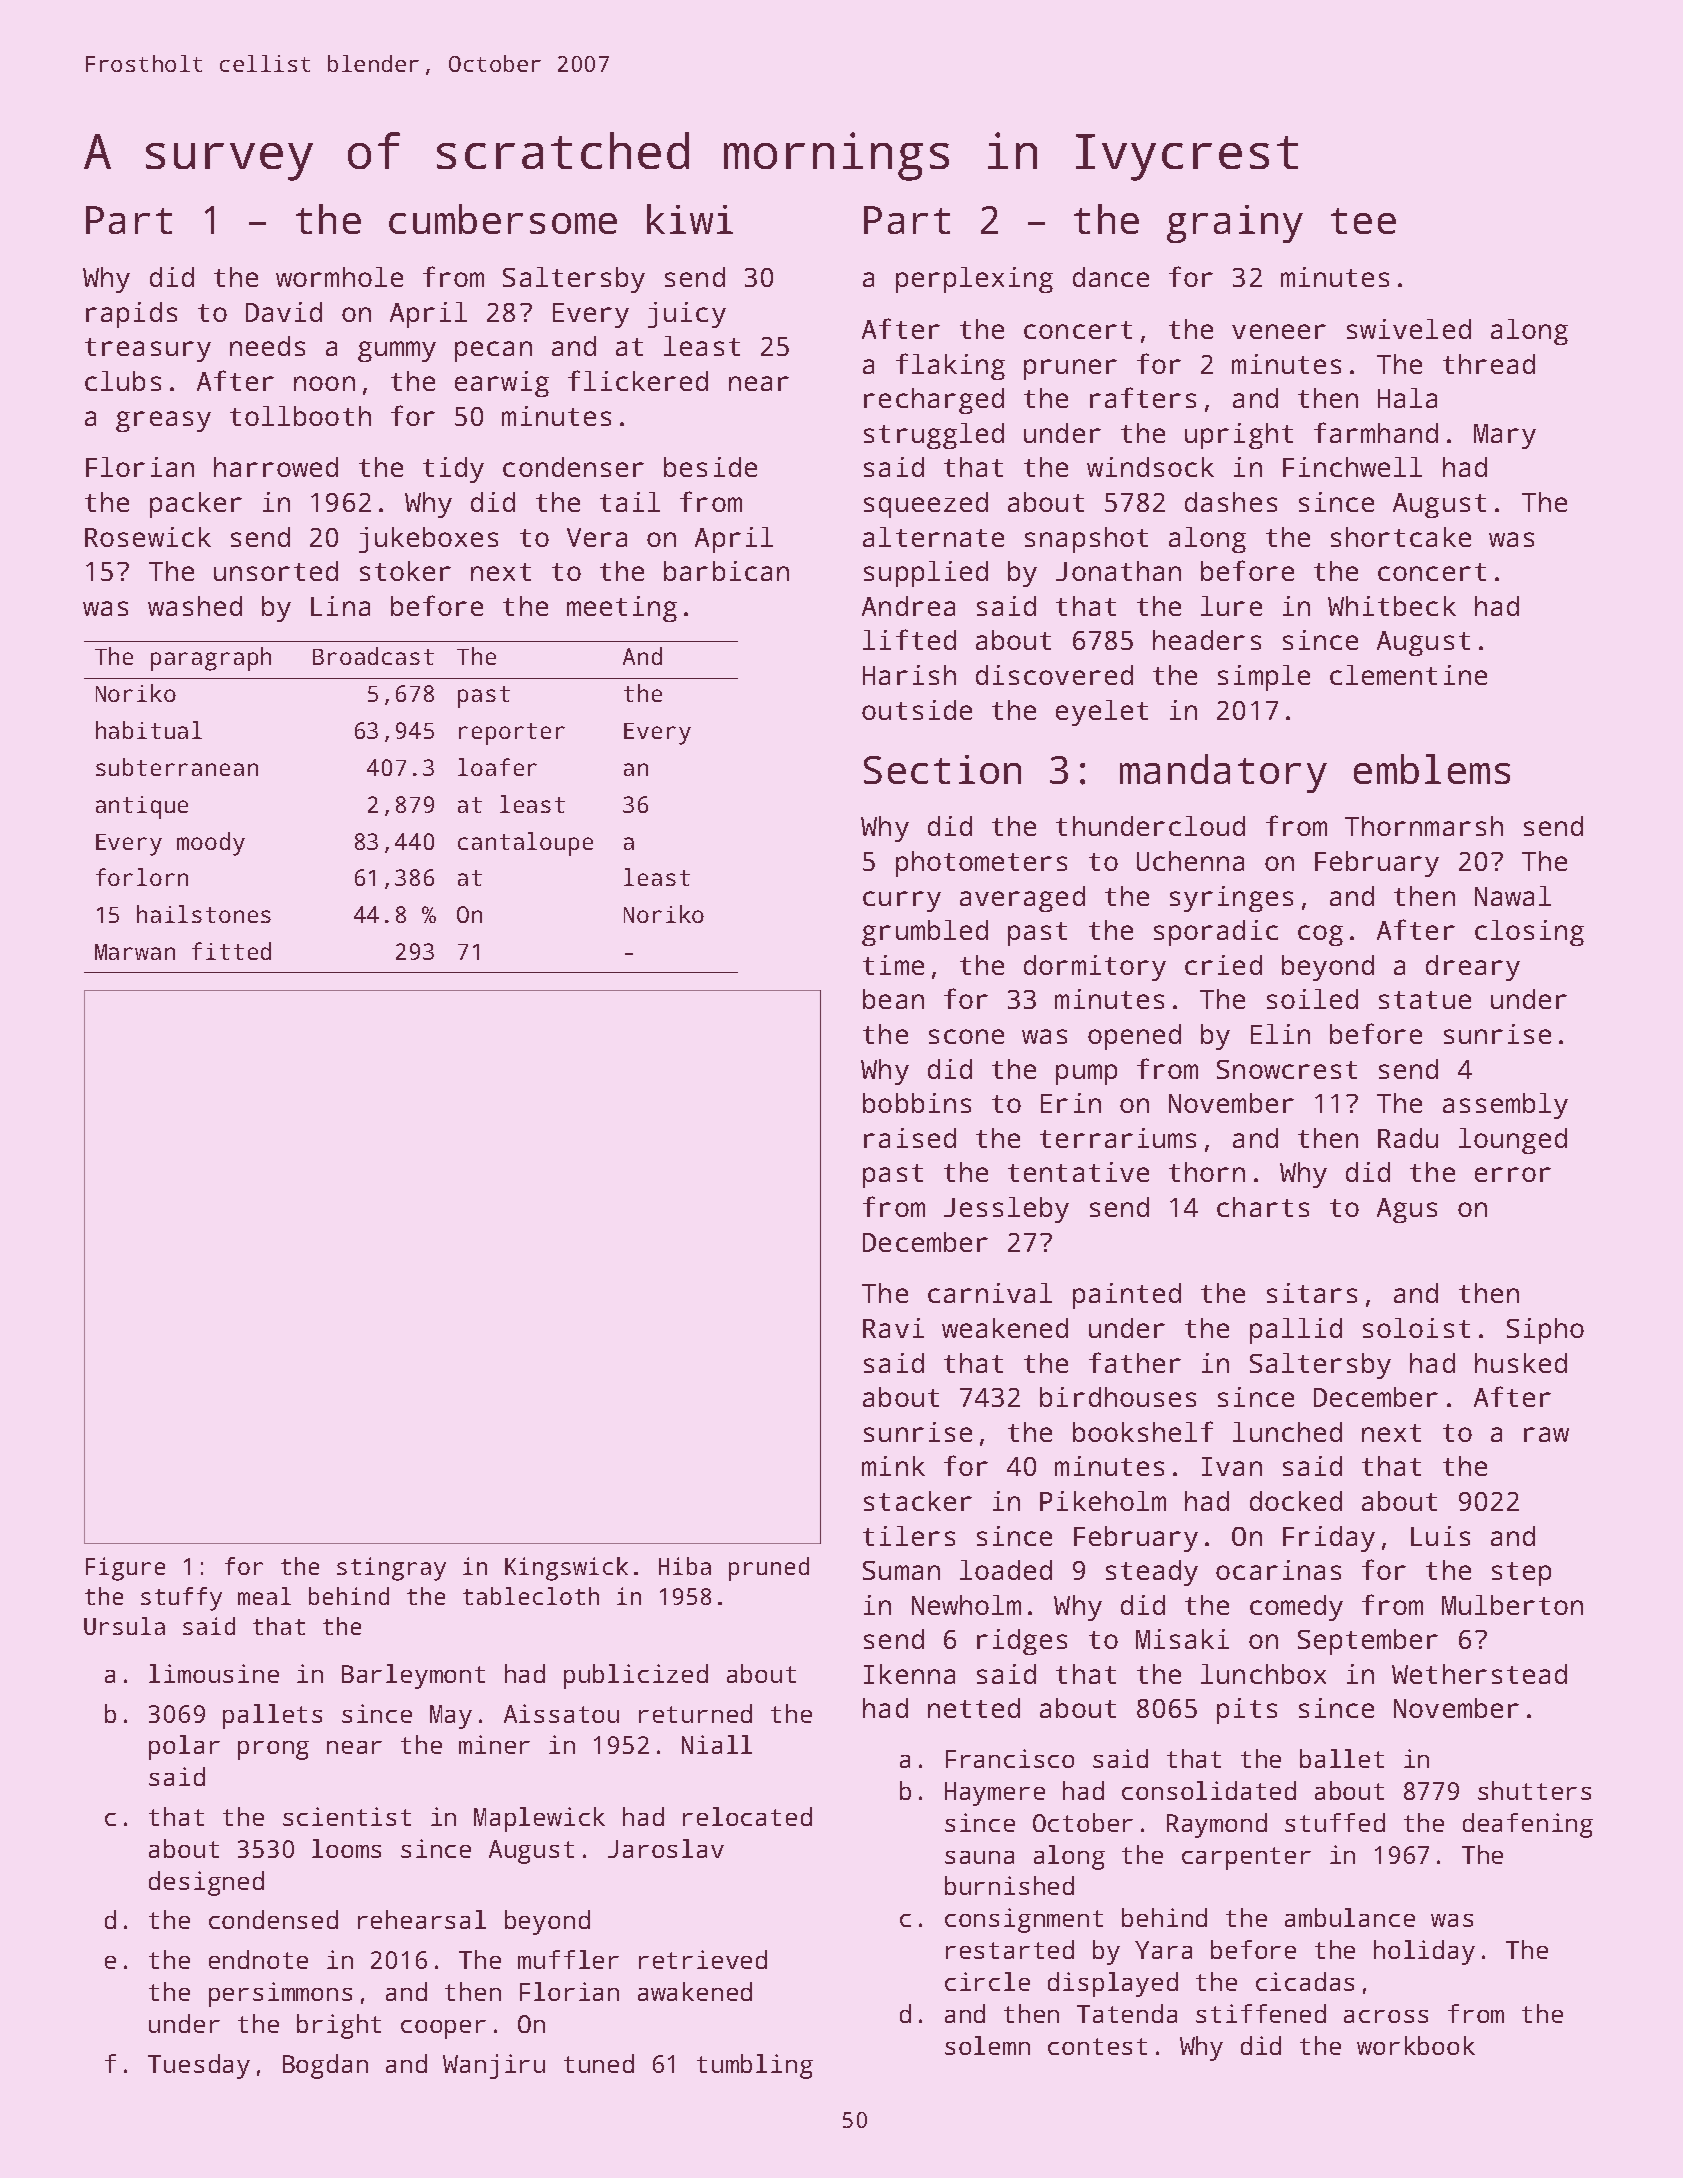 Image resolution: width=1683 pixels, height=2178 pixels. Describe the element at coordinates (231, 951) in the image. I see `fitted` at that location.
